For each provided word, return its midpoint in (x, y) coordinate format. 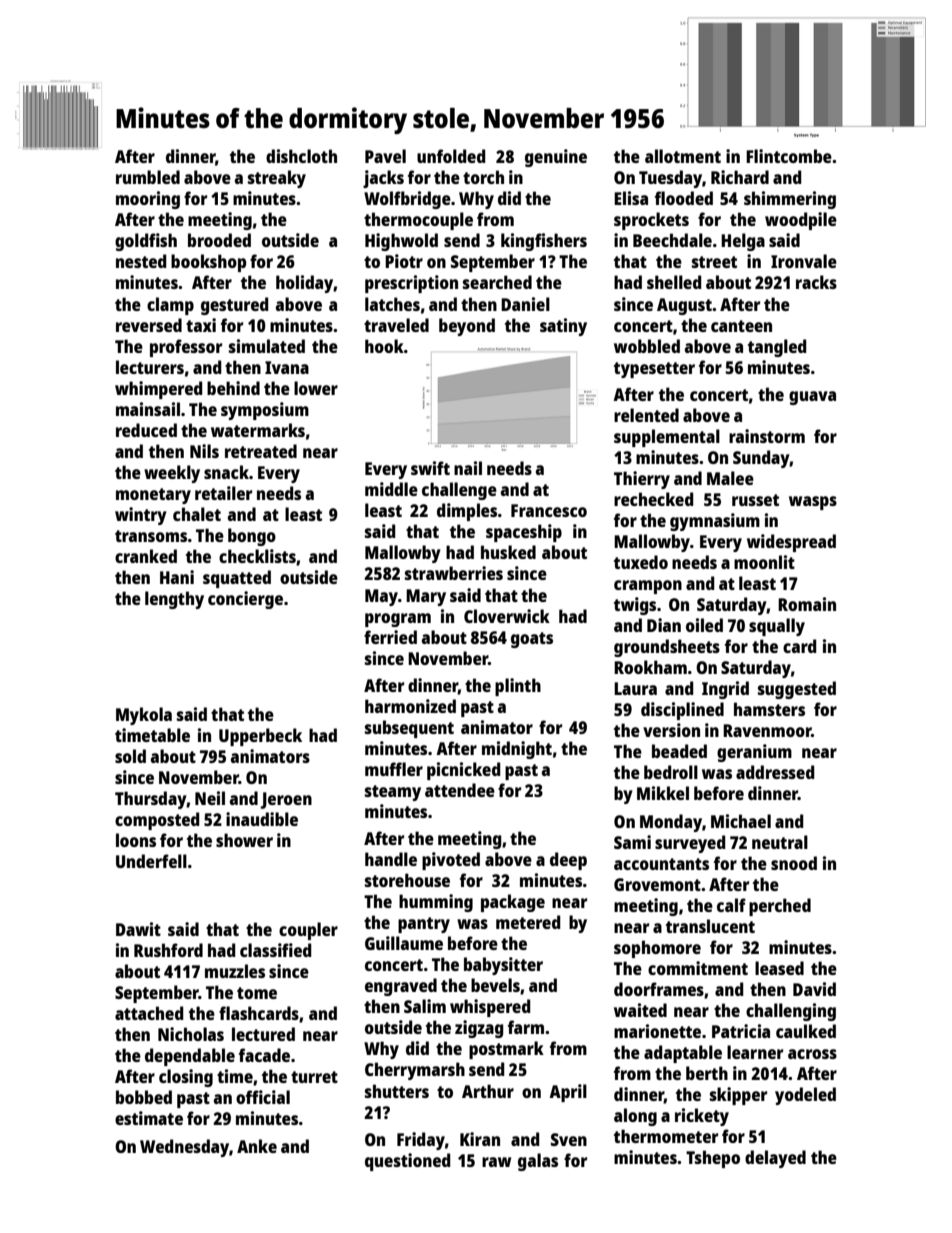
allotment (683, 156)
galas (538, 1162)
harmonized (410, 706)
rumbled (148, 177)
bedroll (671, 772)
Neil (210, 798)
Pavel (385, 156)
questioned (408, 1162)
